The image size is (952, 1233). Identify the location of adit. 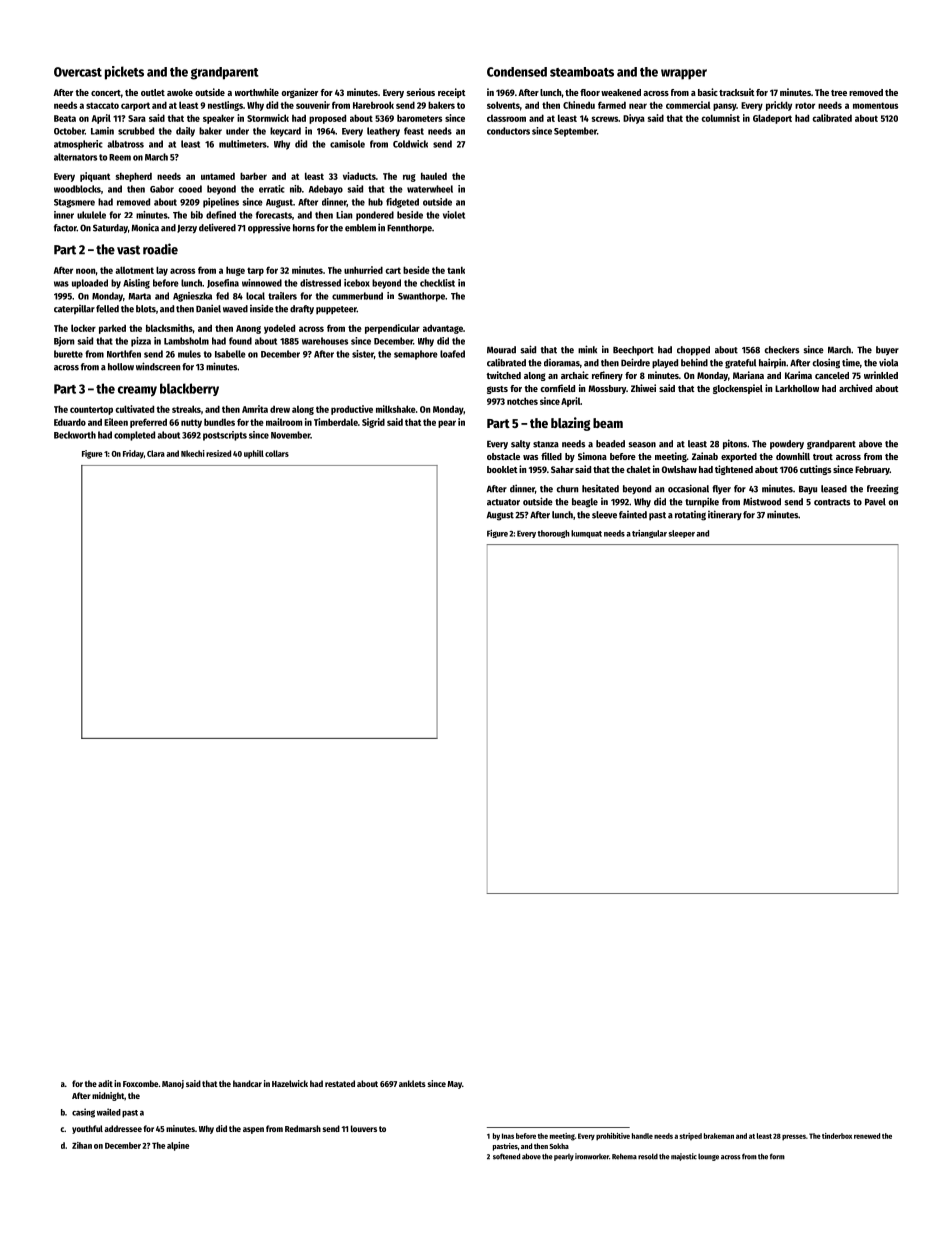
(105, 1083).
